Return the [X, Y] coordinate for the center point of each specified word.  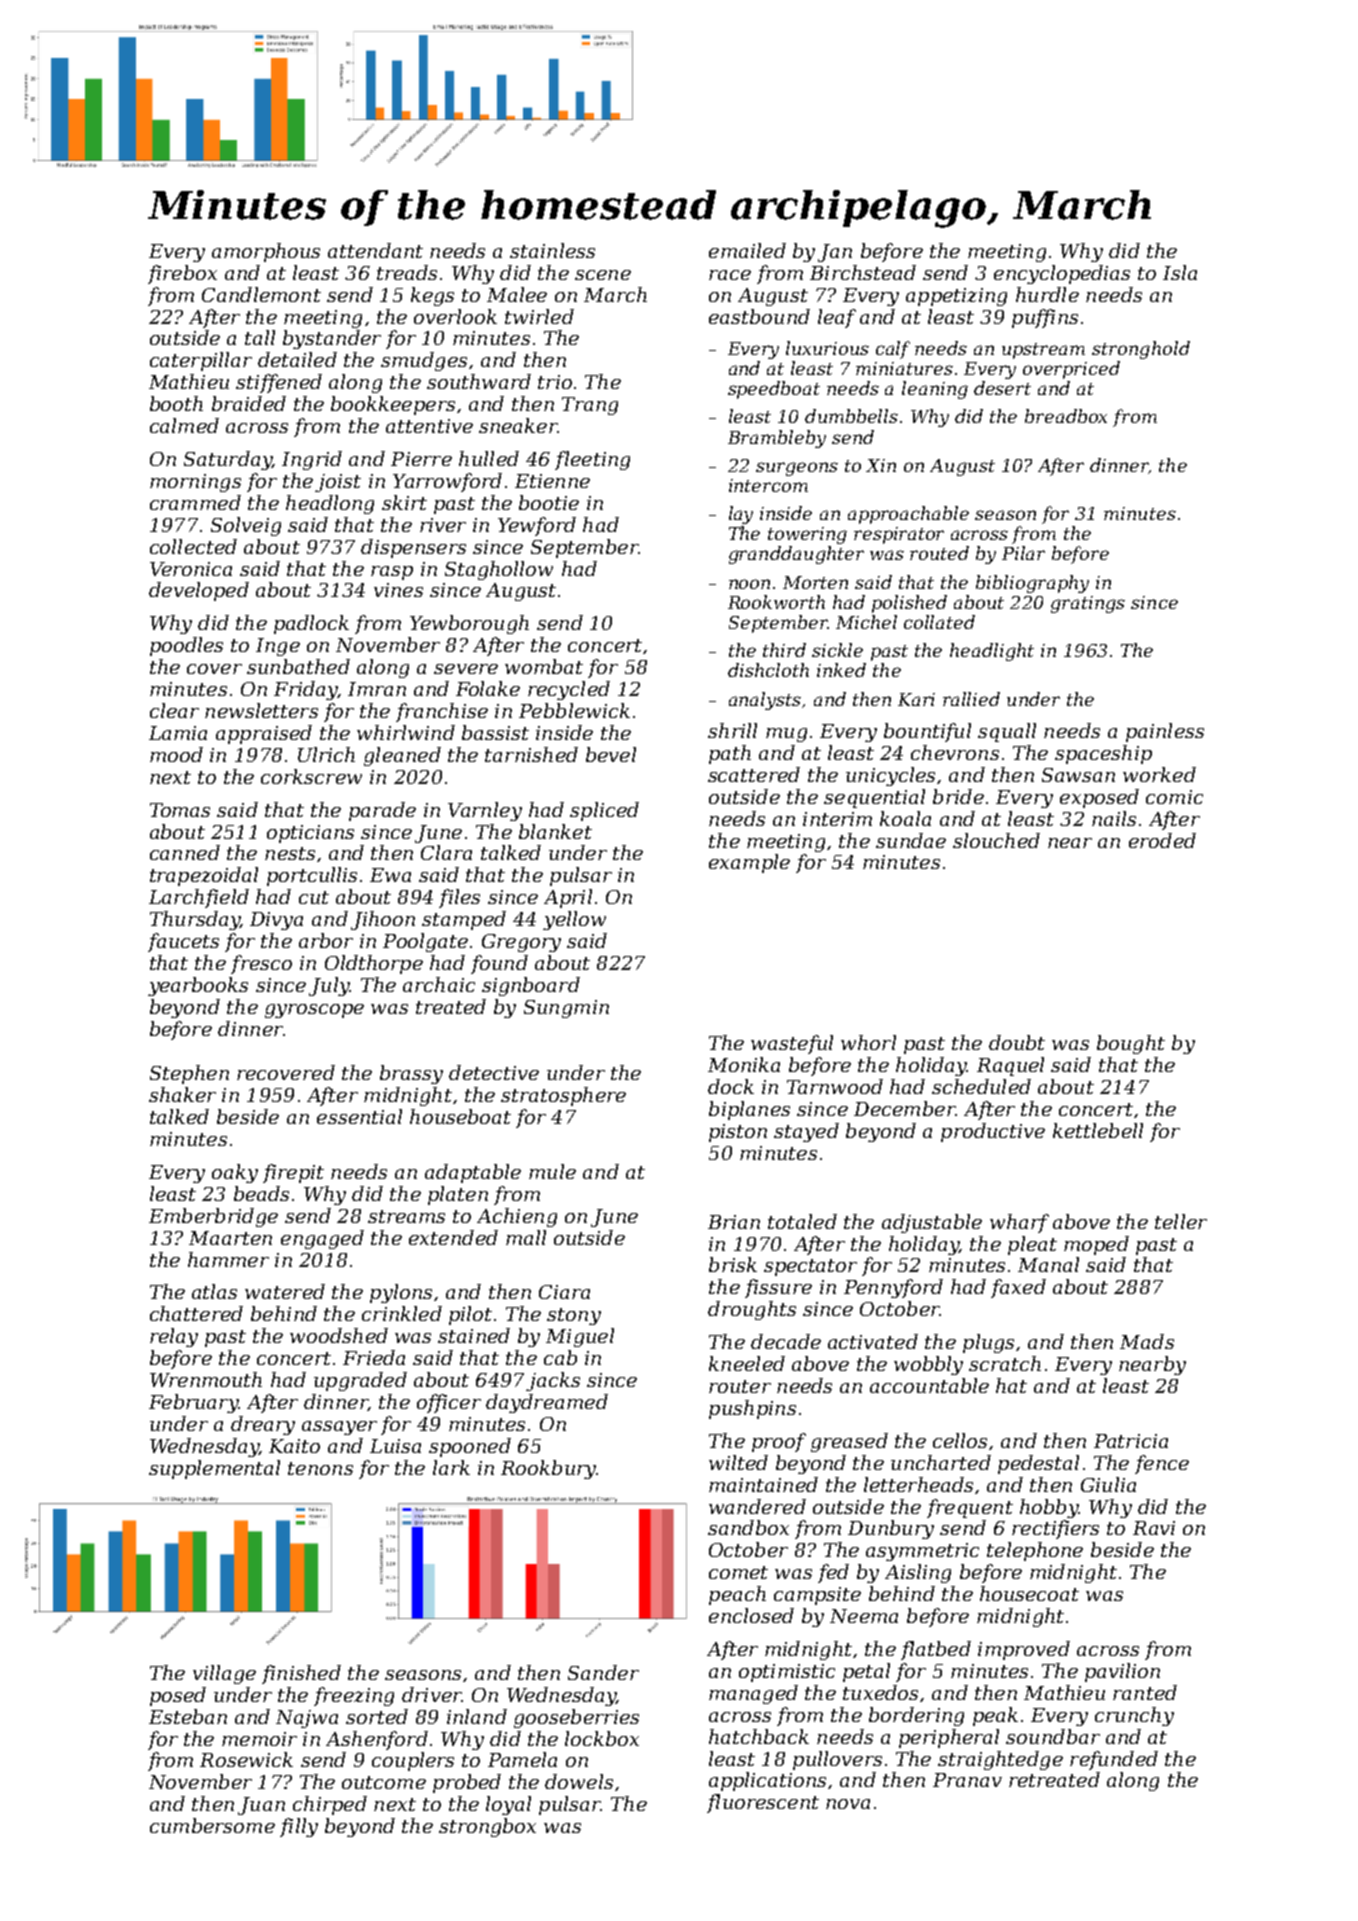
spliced [604, 811]
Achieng [517, 1217]
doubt [1017, 1042]
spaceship [1103, 754]
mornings [195, 483]
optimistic [787, 1673]
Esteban [188, 1716]
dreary [263, 1425]
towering [807, 535]
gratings [1088, 604]
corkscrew [311, 776]
